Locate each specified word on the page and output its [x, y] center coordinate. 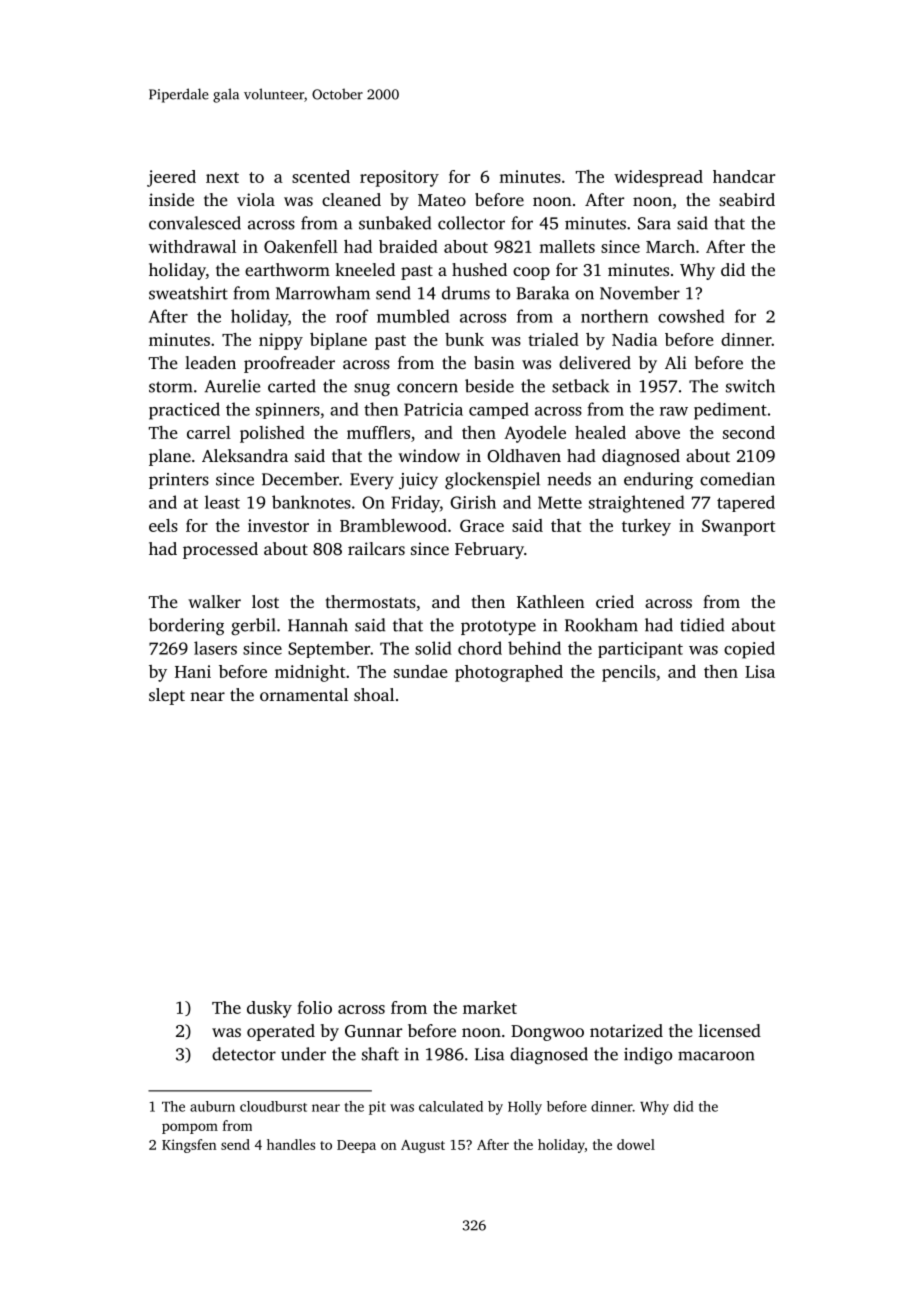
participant [640, 650]
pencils [629, 673]
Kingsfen [189, 1146]
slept [167, 696]
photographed [509, 673]
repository [399, 178]
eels [163, 525]
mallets [567, 246]
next [222, 177]
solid [433, 648]
